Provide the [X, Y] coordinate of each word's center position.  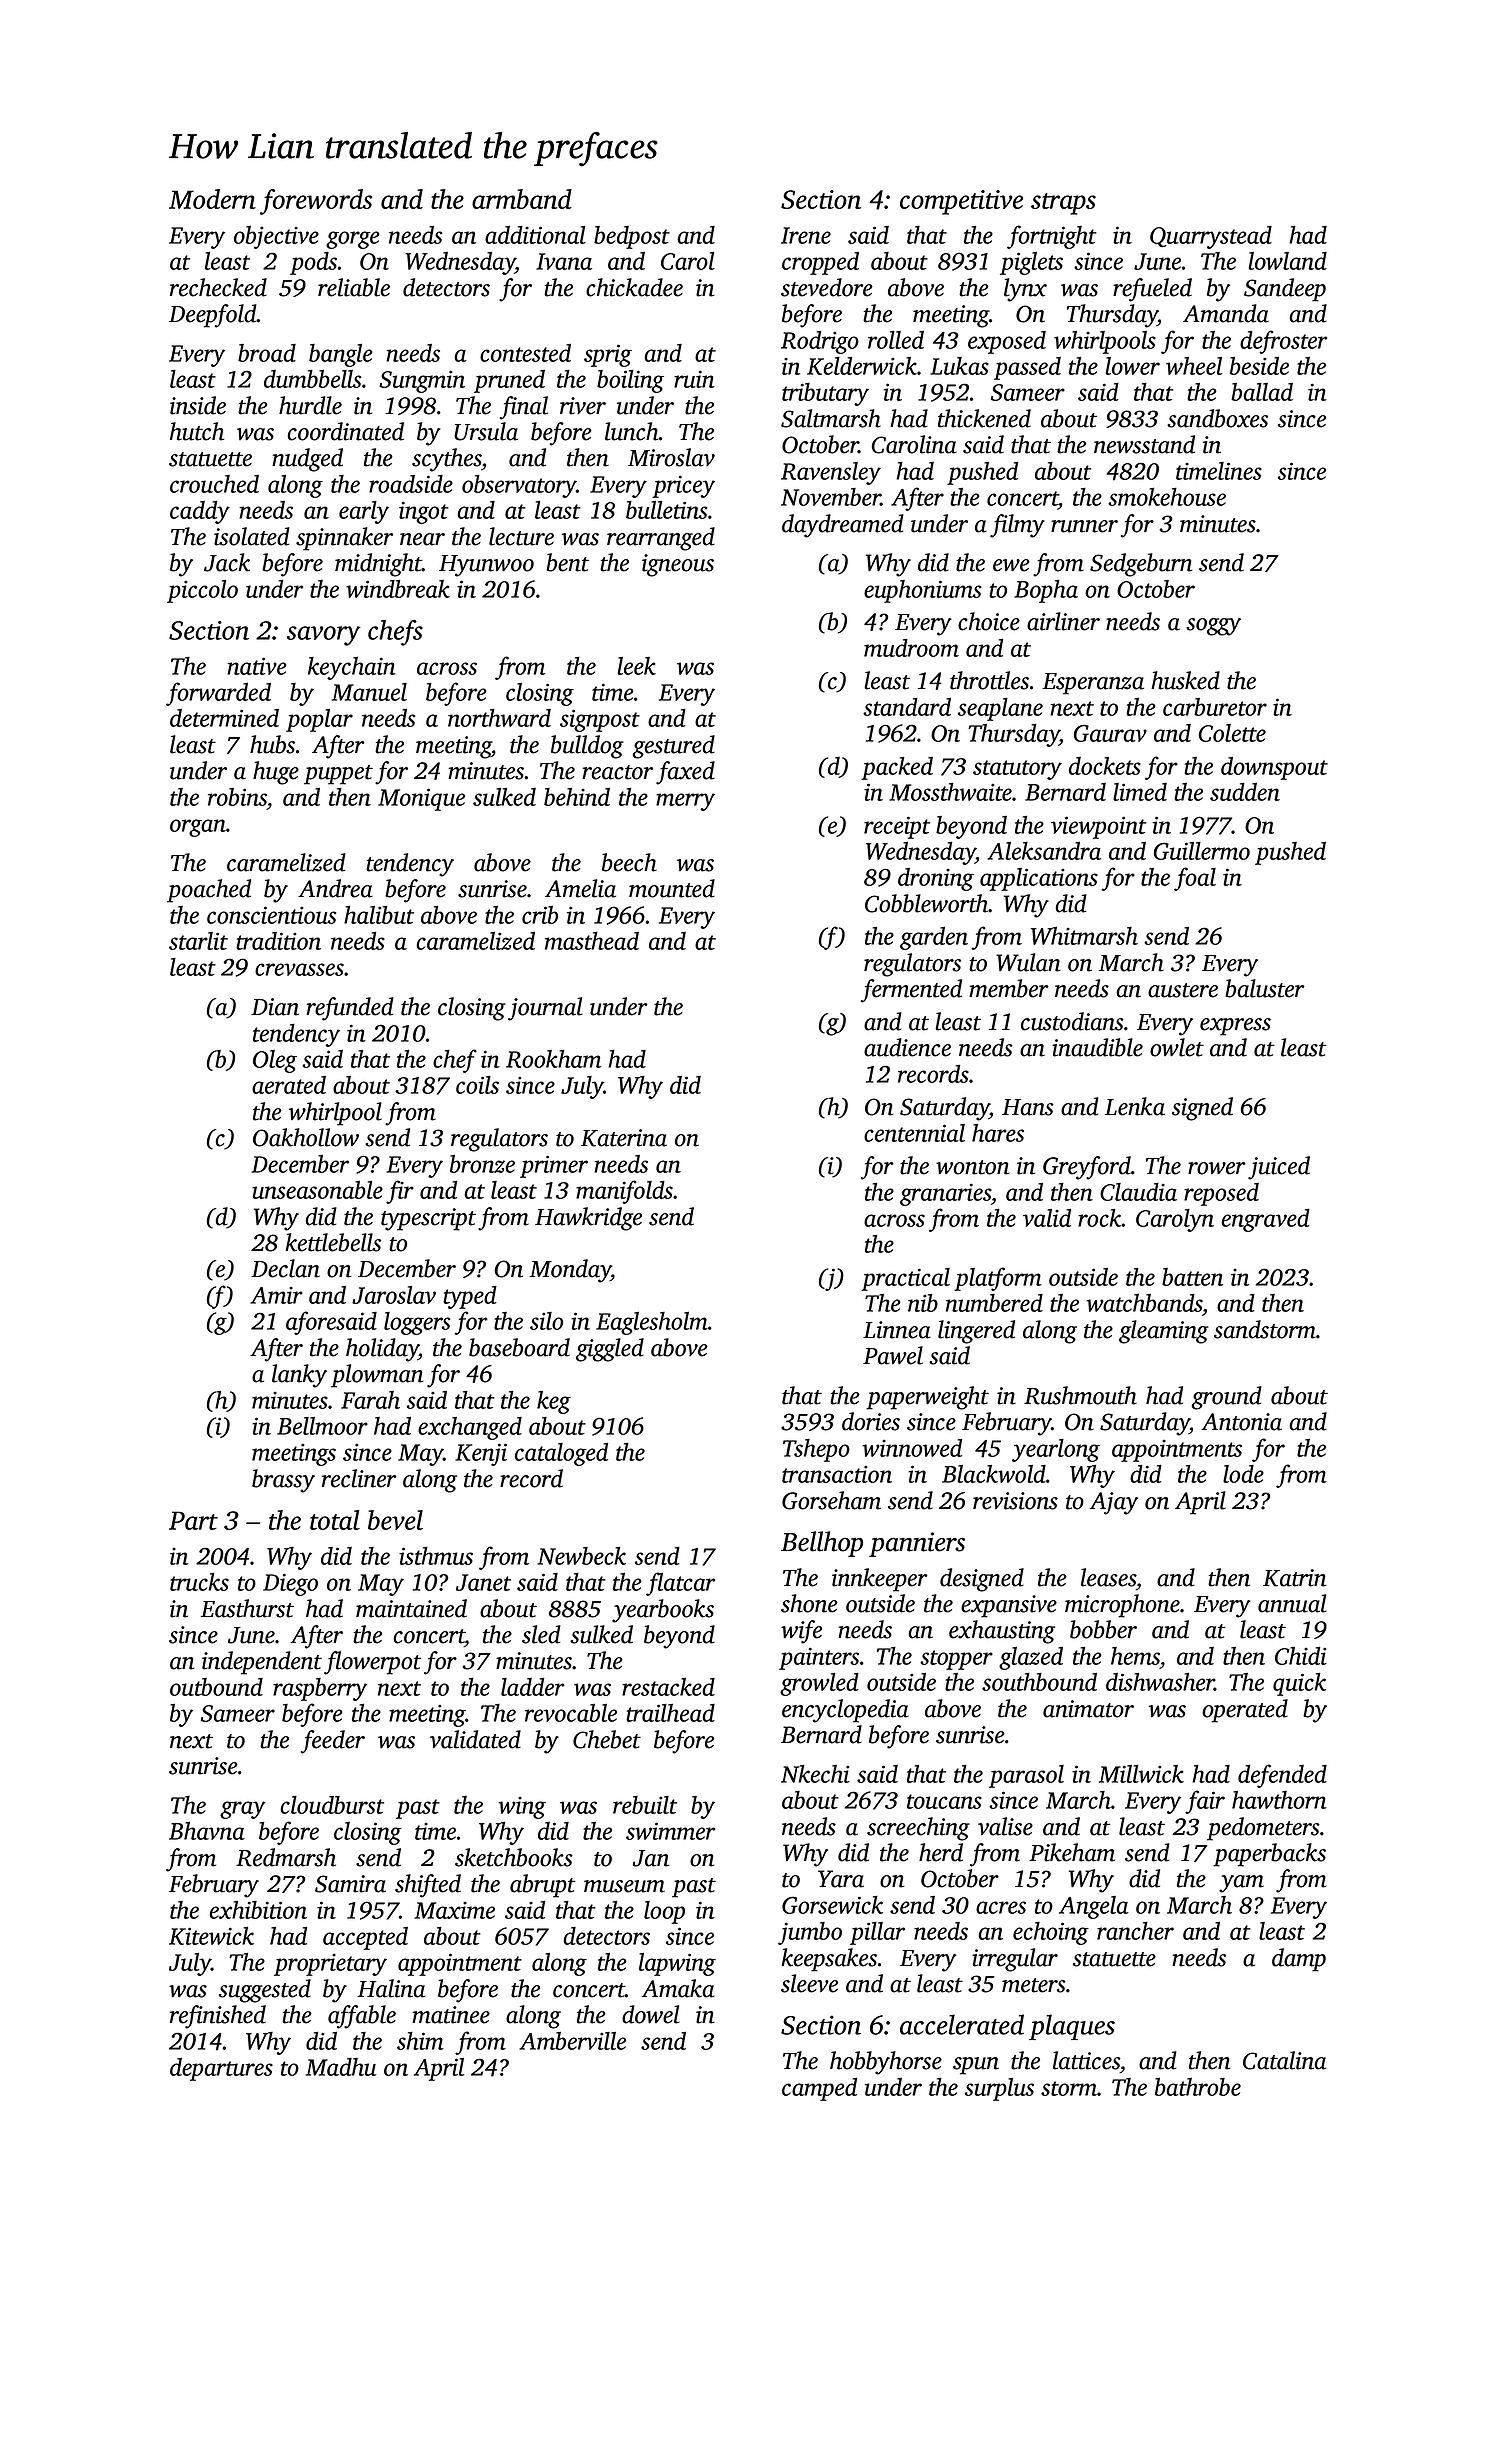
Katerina [624, 1138]
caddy [200, 512]
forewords [316, 202]
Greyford [1087, 1168]
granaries [945, 1194]
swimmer [670, 1831]
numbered [994, 1303]
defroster [1283, 342]
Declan [285, 1268]
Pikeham [1072, 1852]
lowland [1288, 261]
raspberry [320, 1689]
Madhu [341, 2067]
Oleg [275, 1061]
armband [522, 199]
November [831, 497]
